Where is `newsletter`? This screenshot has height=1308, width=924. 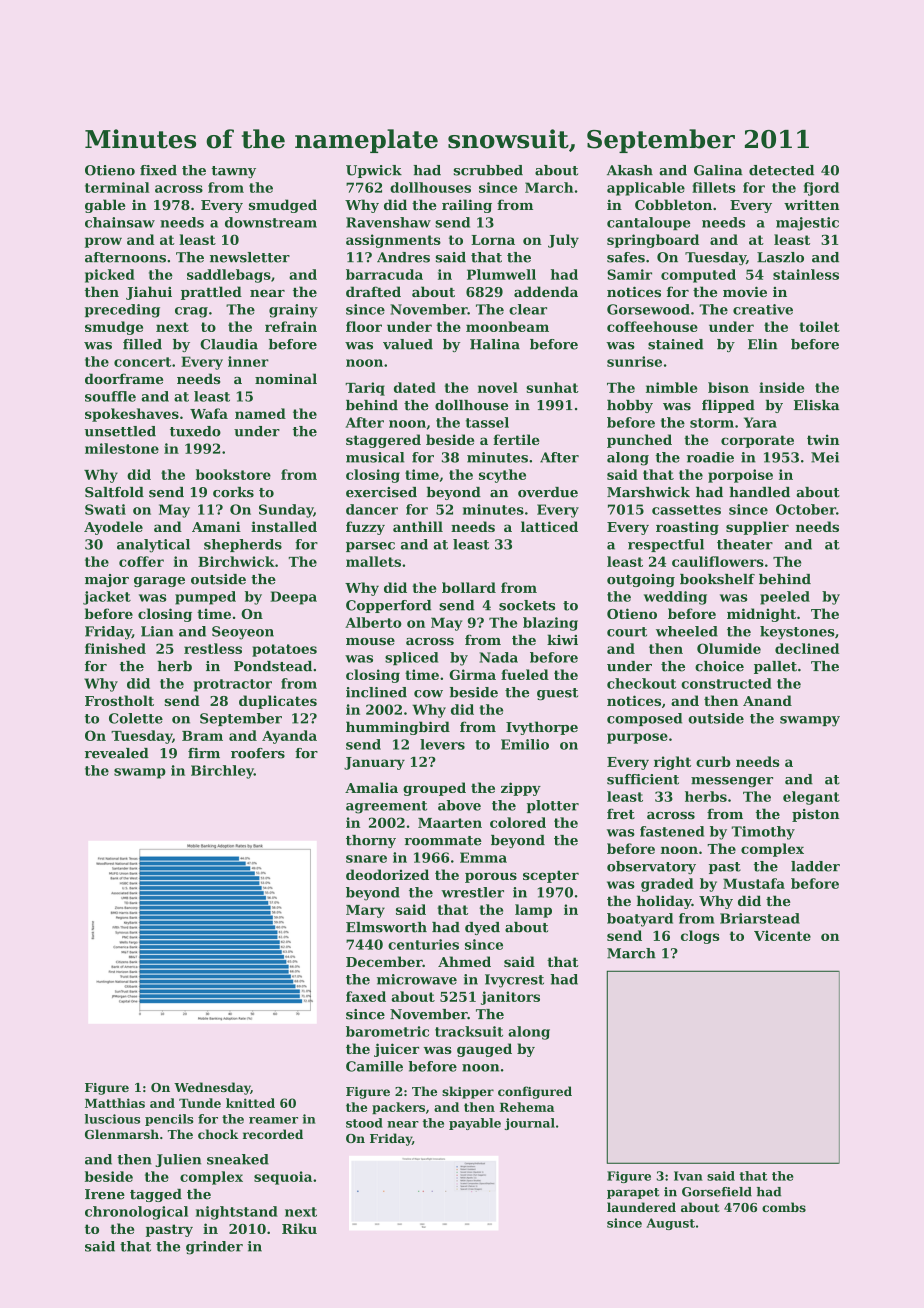 newsletter is located at coordinates (250, 257).
